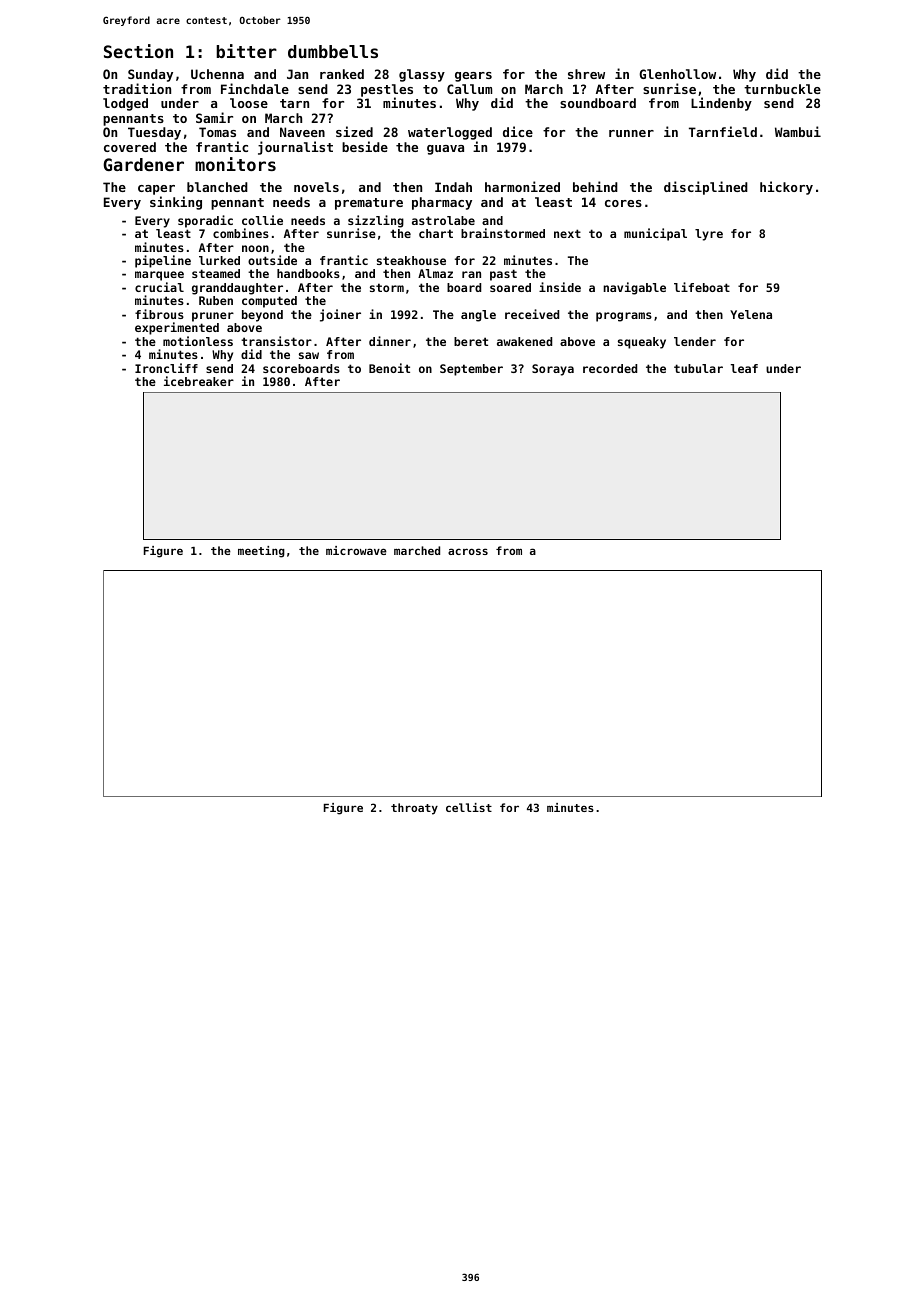 The height and width of the screenshot is (1308, 924). What do you see at coordinates (471, 370) in the screenshot?
I see `September` at bounding box center [471, 370].
